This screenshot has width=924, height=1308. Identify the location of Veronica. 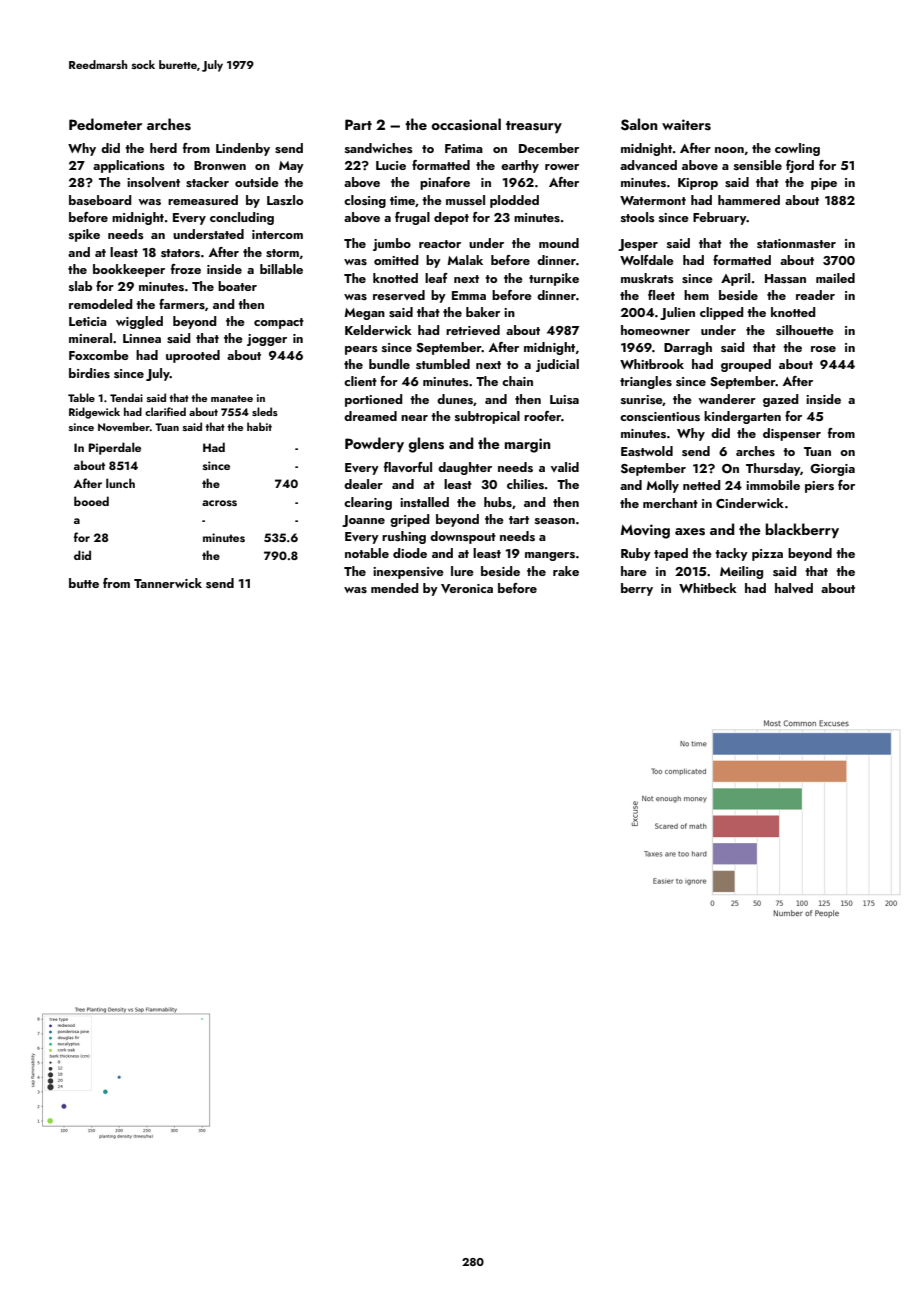
(467, 588).
